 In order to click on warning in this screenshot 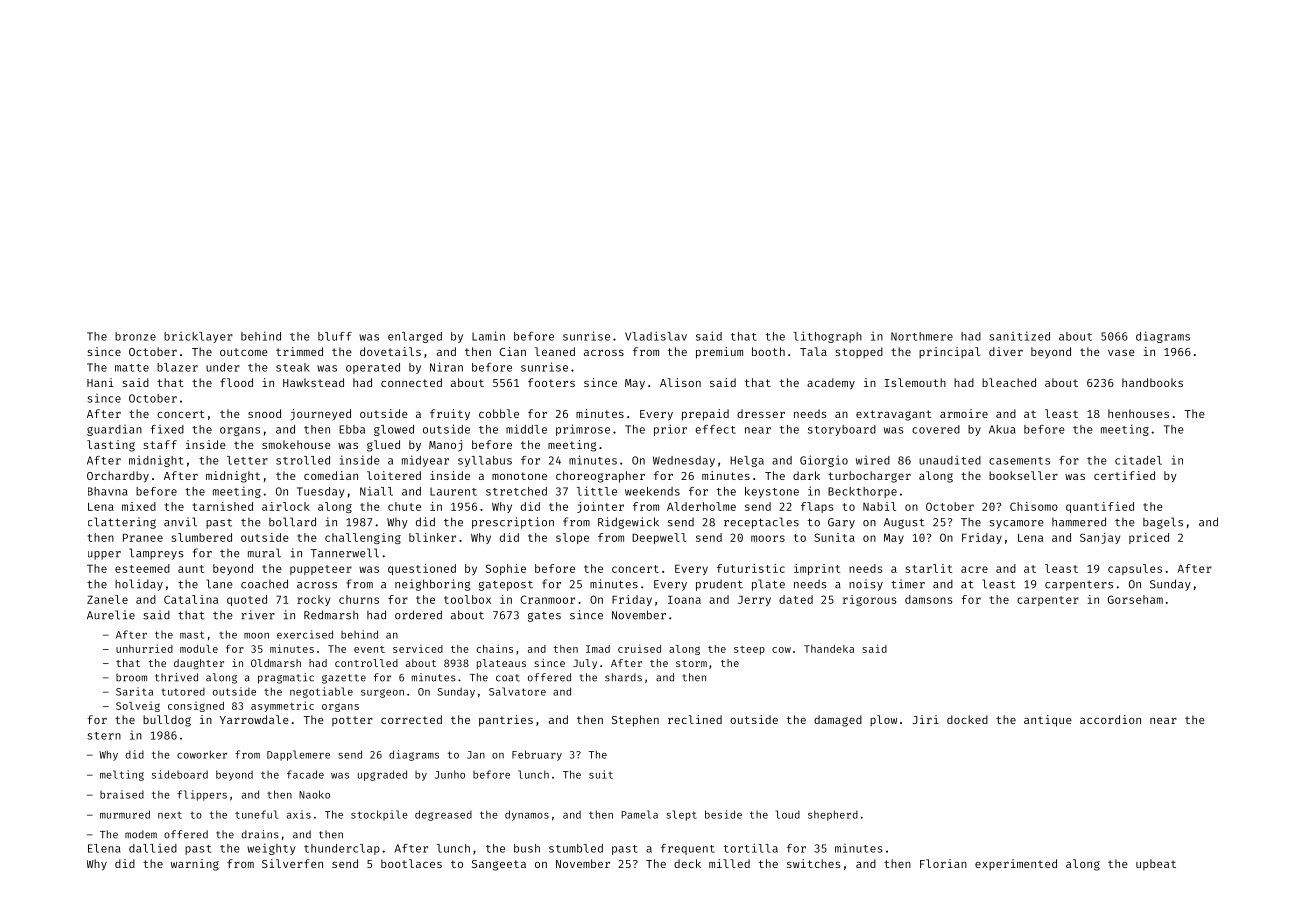, I will do `click(195, 865)`.
